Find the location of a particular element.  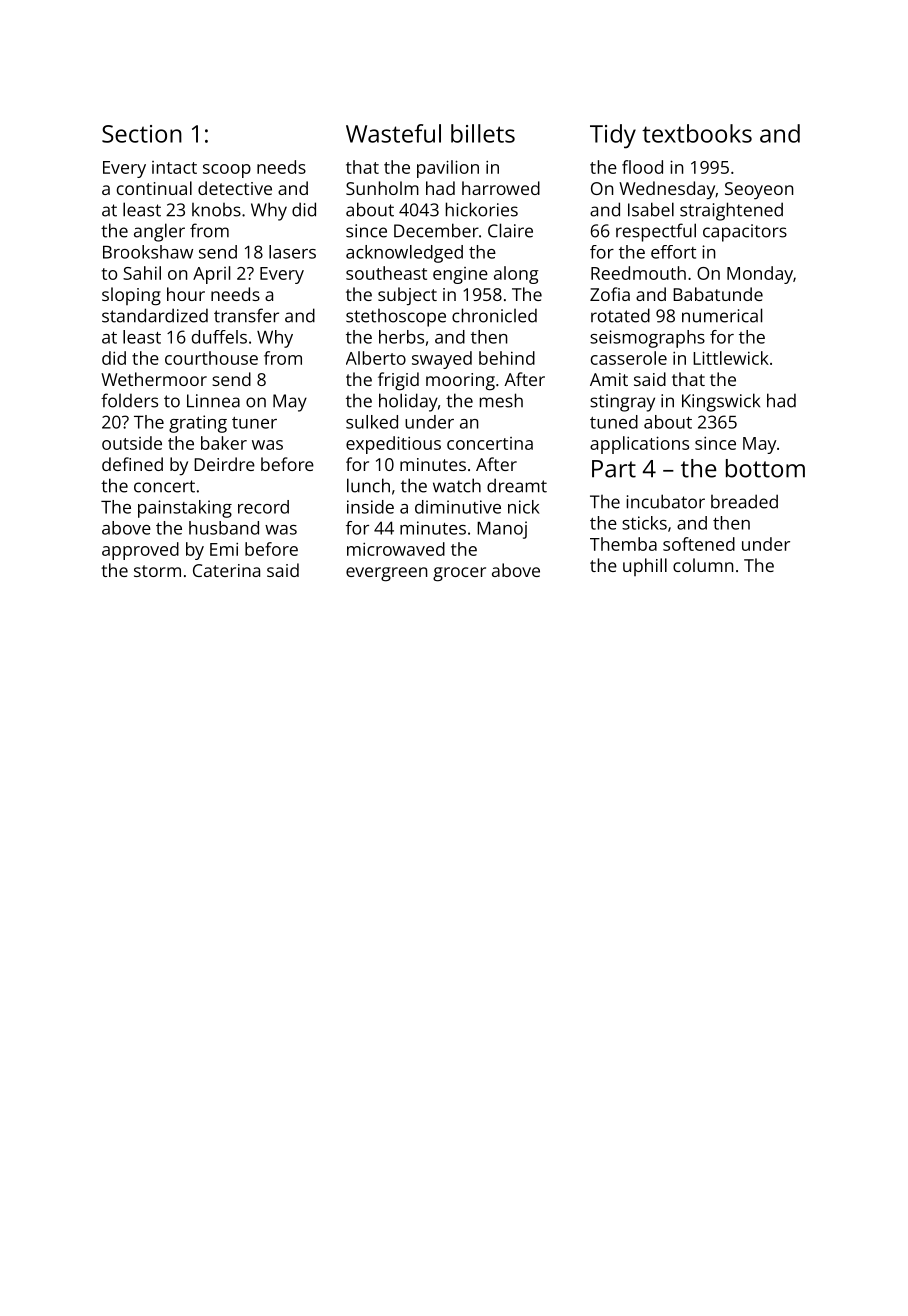

storm is located at coordinates (157, 571).
